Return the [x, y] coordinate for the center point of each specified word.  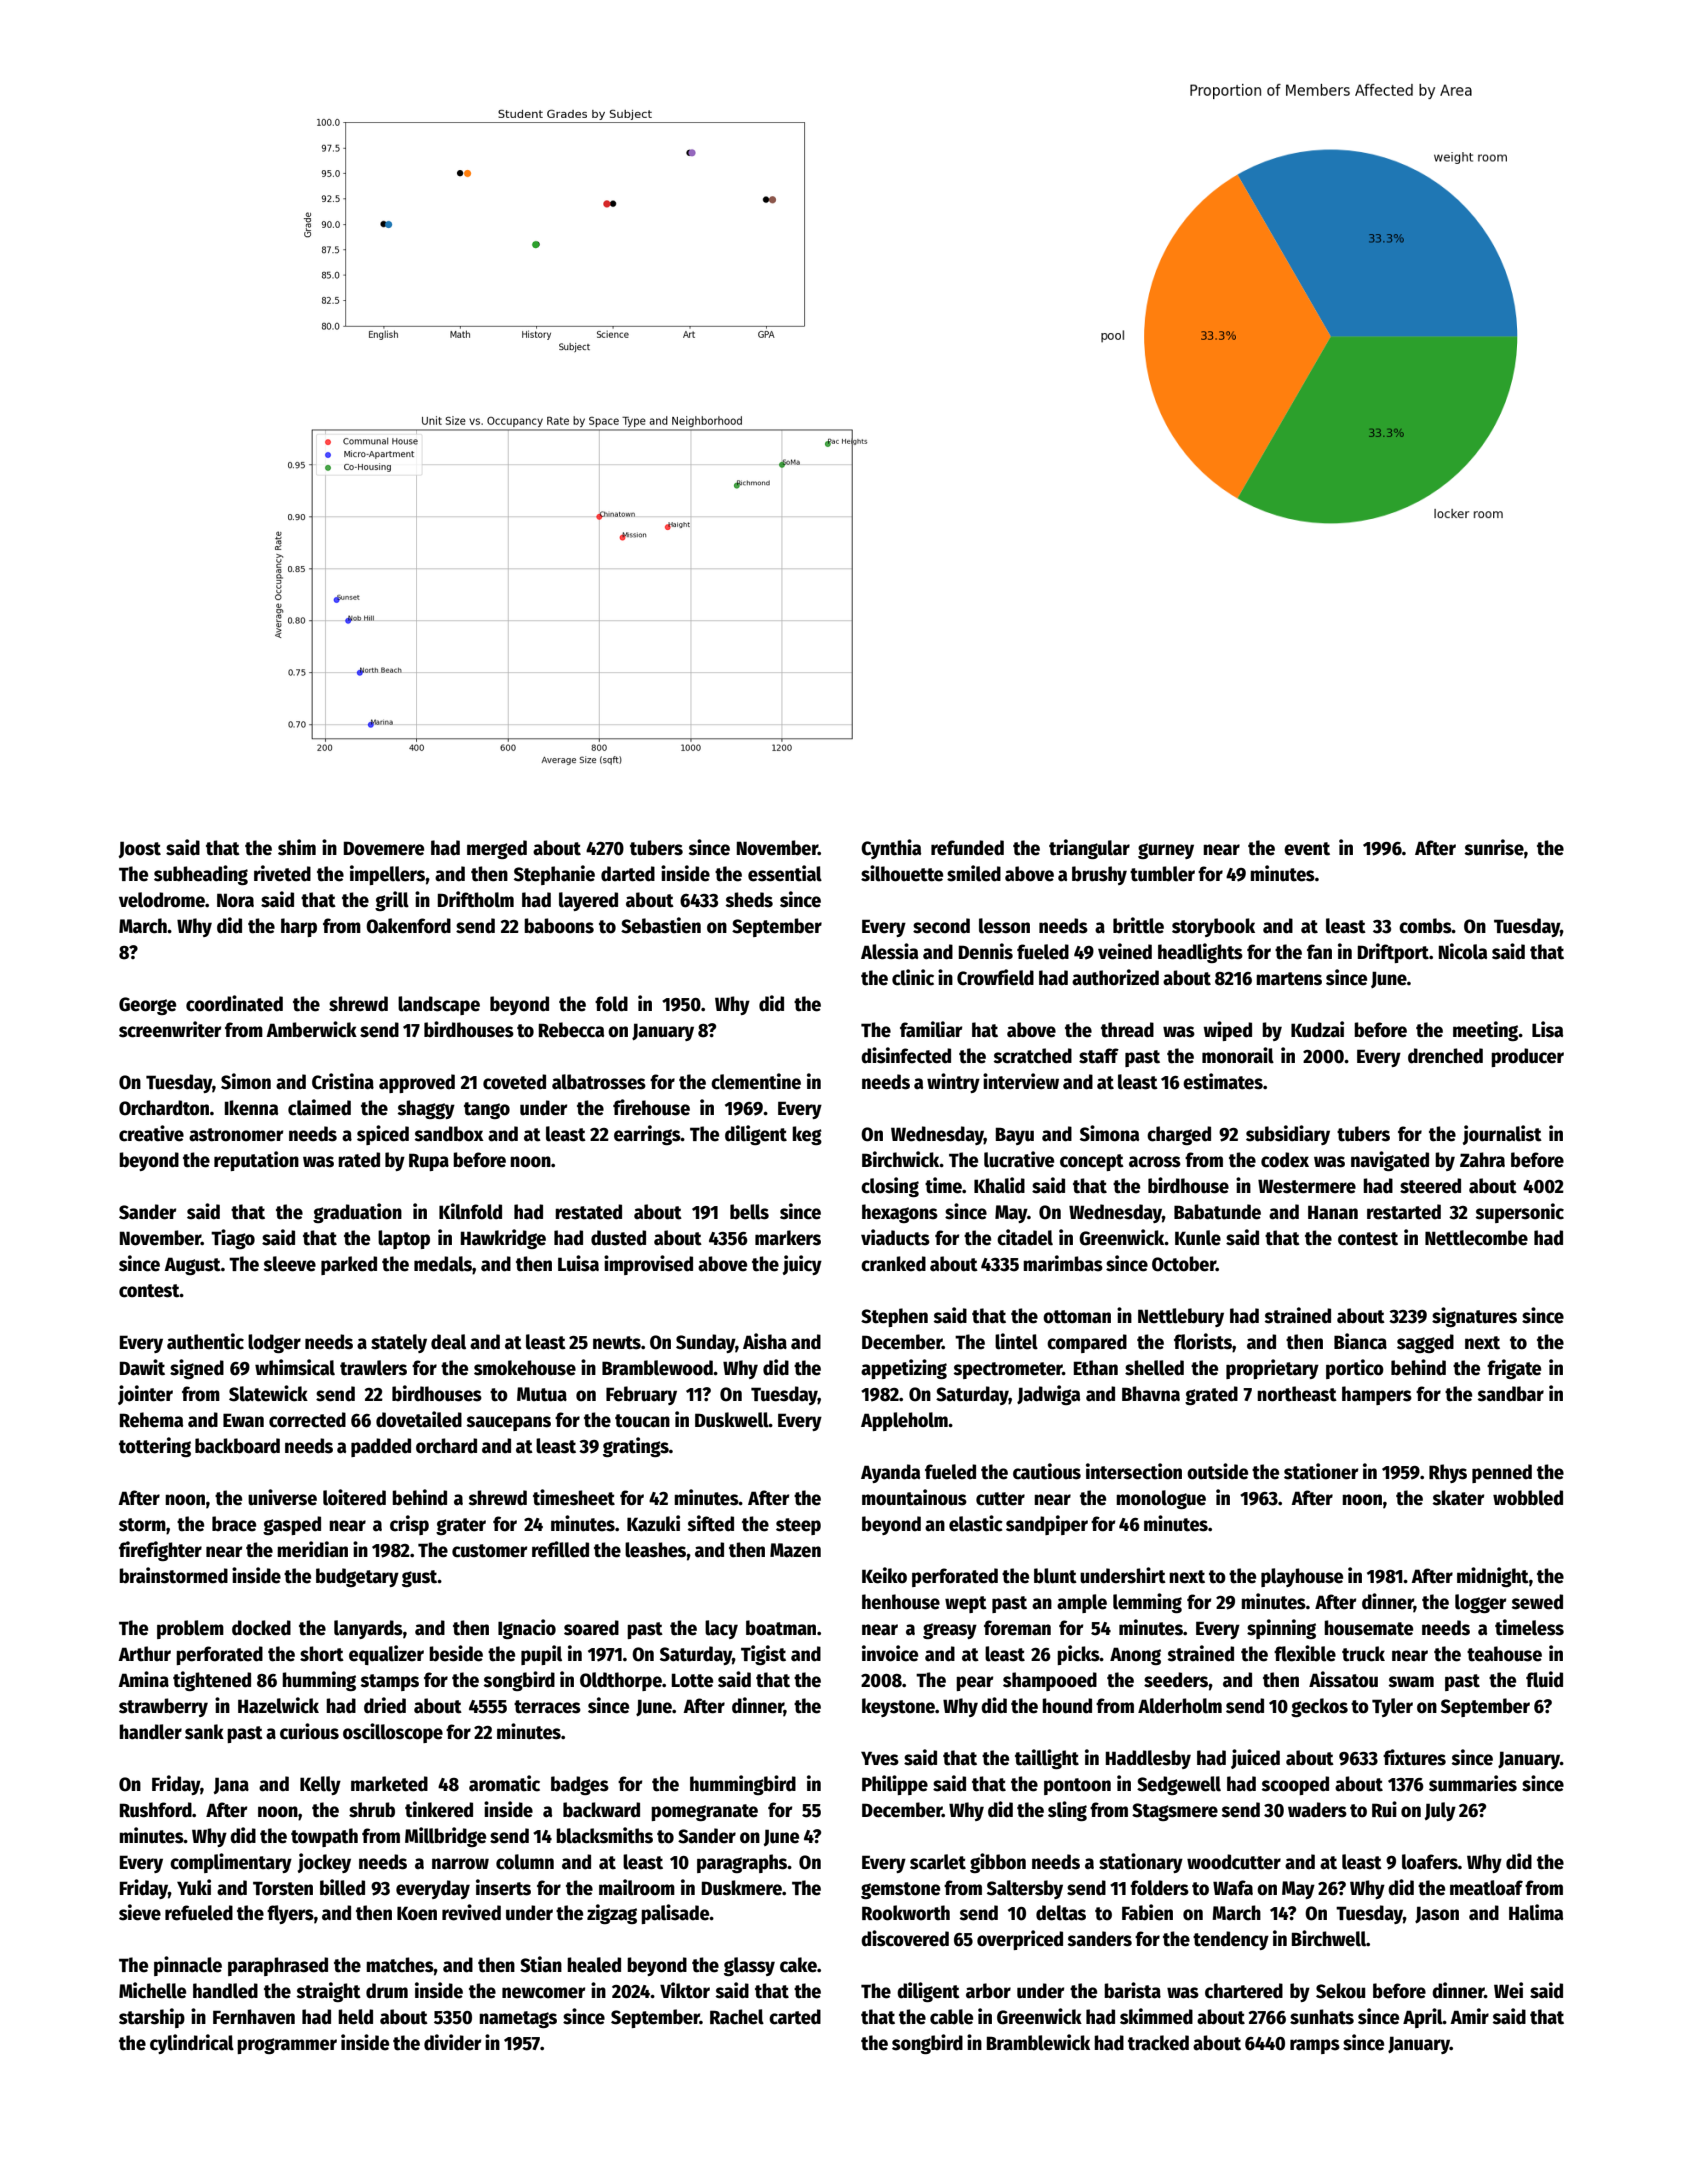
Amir [1469, 2016]
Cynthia [891, 849]
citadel [1025, 1237]
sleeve [289, 1264]
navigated [1390, 1161]
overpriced [1020, 1940]
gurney [1166, 851]
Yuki [194, 1887]
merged [497, 849]
